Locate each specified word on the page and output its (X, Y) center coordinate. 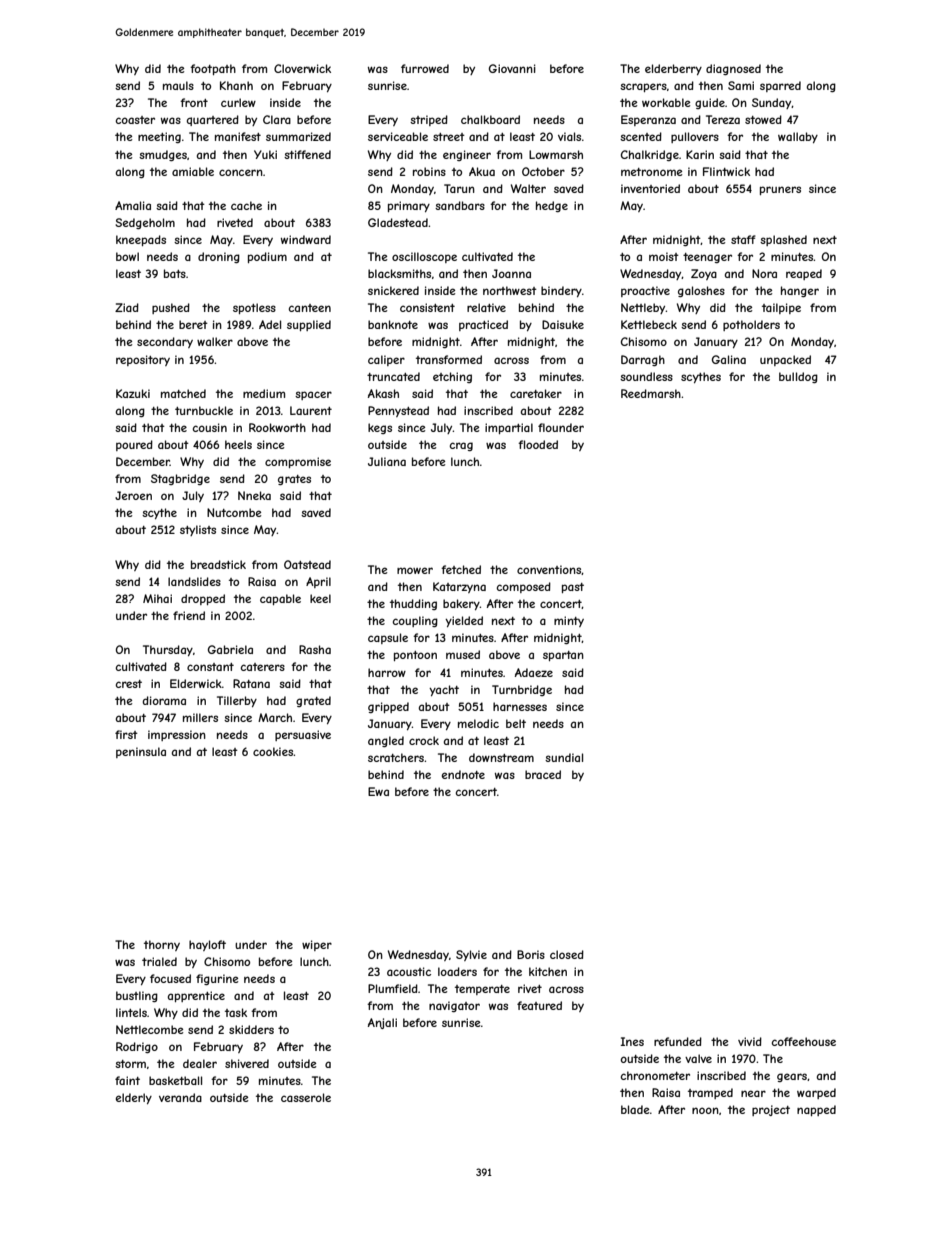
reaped (804, 274)
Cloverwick (302, 68)
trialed (159, 961)
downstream (501, 757)
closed (567, 954)
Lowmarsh (556, 154)
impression (177, 735)
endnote (463, 774)
